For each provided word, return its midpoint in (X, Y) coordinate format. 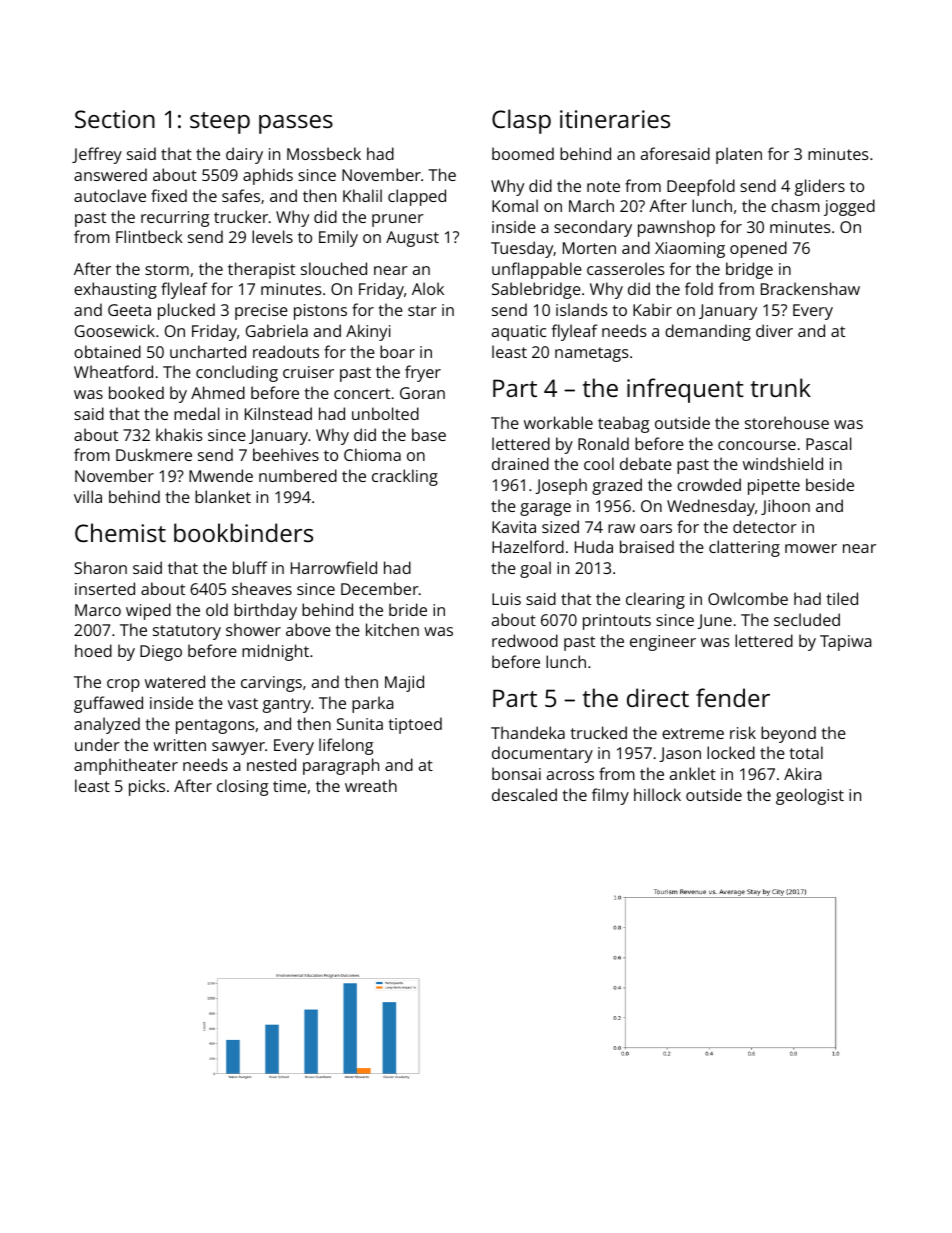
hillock (657, 794)
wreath (371, 785)
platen (739, 155)
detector (765, 526)
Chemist (120, 532)
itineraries (615, 119)
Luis (506, 599)
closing (242, 787)
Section (115, 119)
